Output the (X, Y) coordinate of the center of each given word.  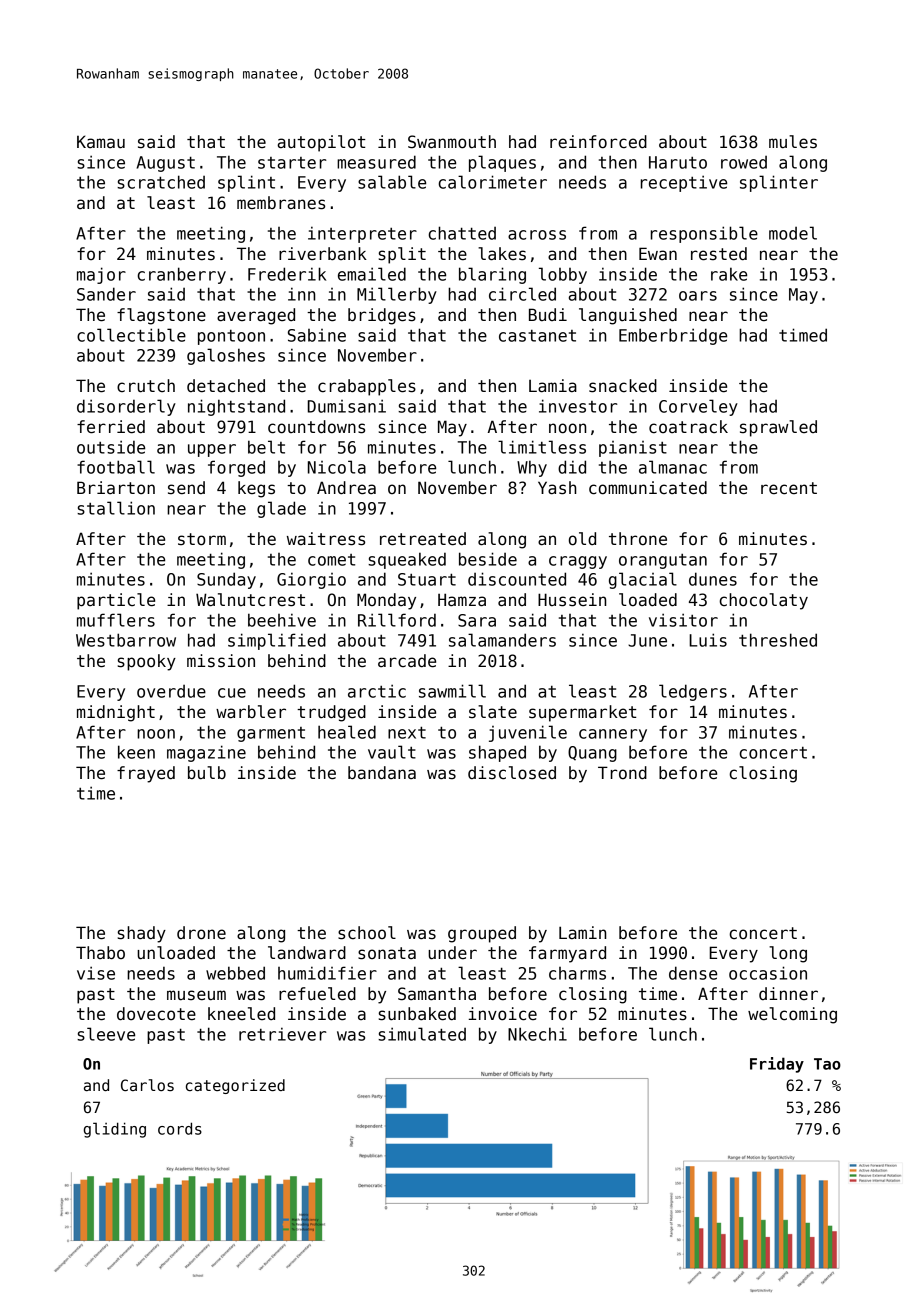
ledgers (693, 692)
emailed (372, 274)
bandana (382, 773)
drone (201, 933)
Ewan (658, 253)
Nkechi (537, 1034)
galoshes (226, 356)
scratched (161, 182)
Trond (622, 773)
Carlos (147, 1085)
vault (392, 752)
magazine (206, 753)
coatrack (688, 427)
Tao (827, 1064)
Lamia (553, 386)
